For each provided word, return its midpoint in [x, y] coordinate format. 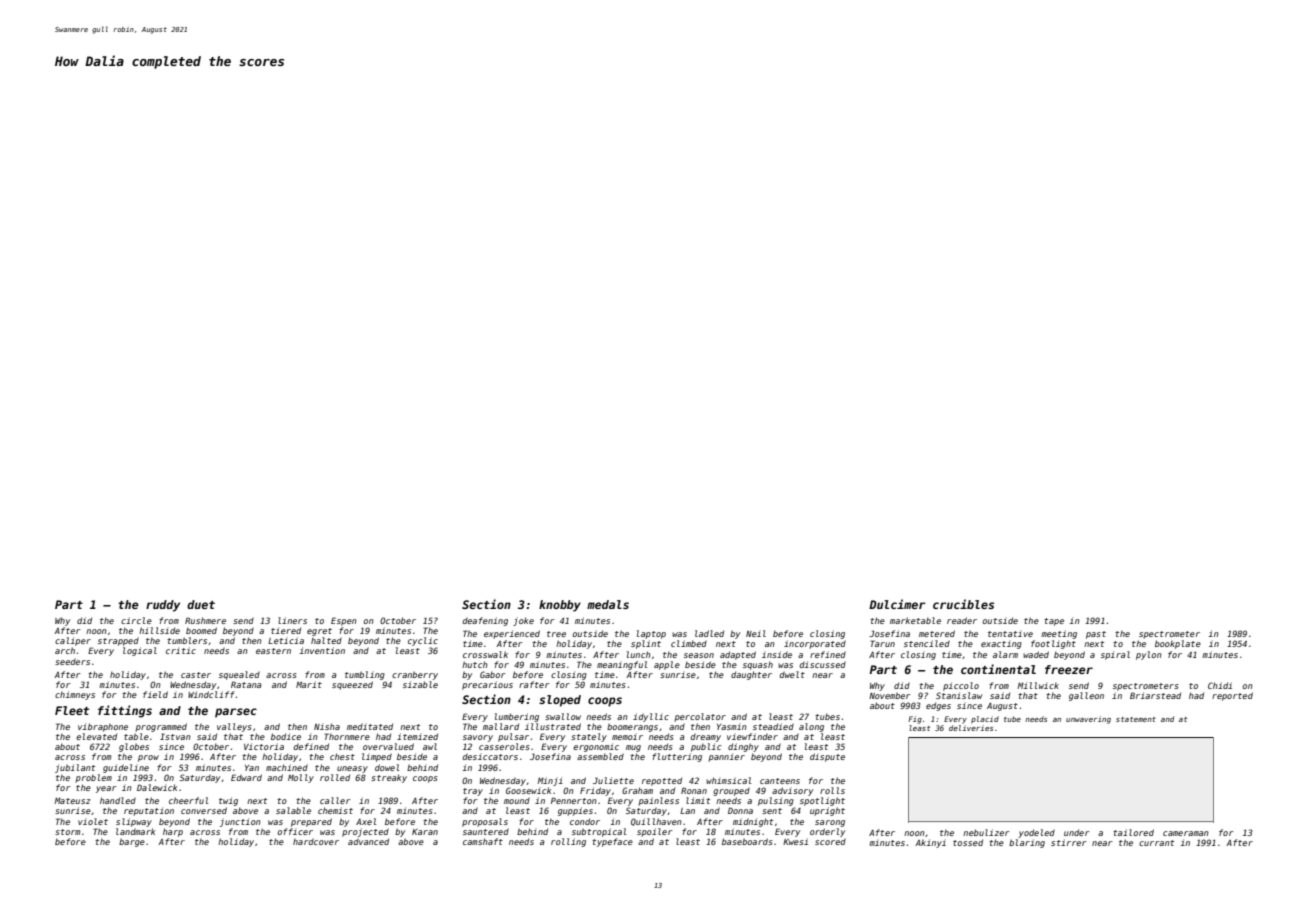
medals [608, 604]
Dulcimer [897, 604]
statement [1136, 719]
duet [201, 604]
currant [1156, 843]
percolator [700, 717]
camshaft [483, 841]
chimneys [75, 695]
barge [132, 842]
